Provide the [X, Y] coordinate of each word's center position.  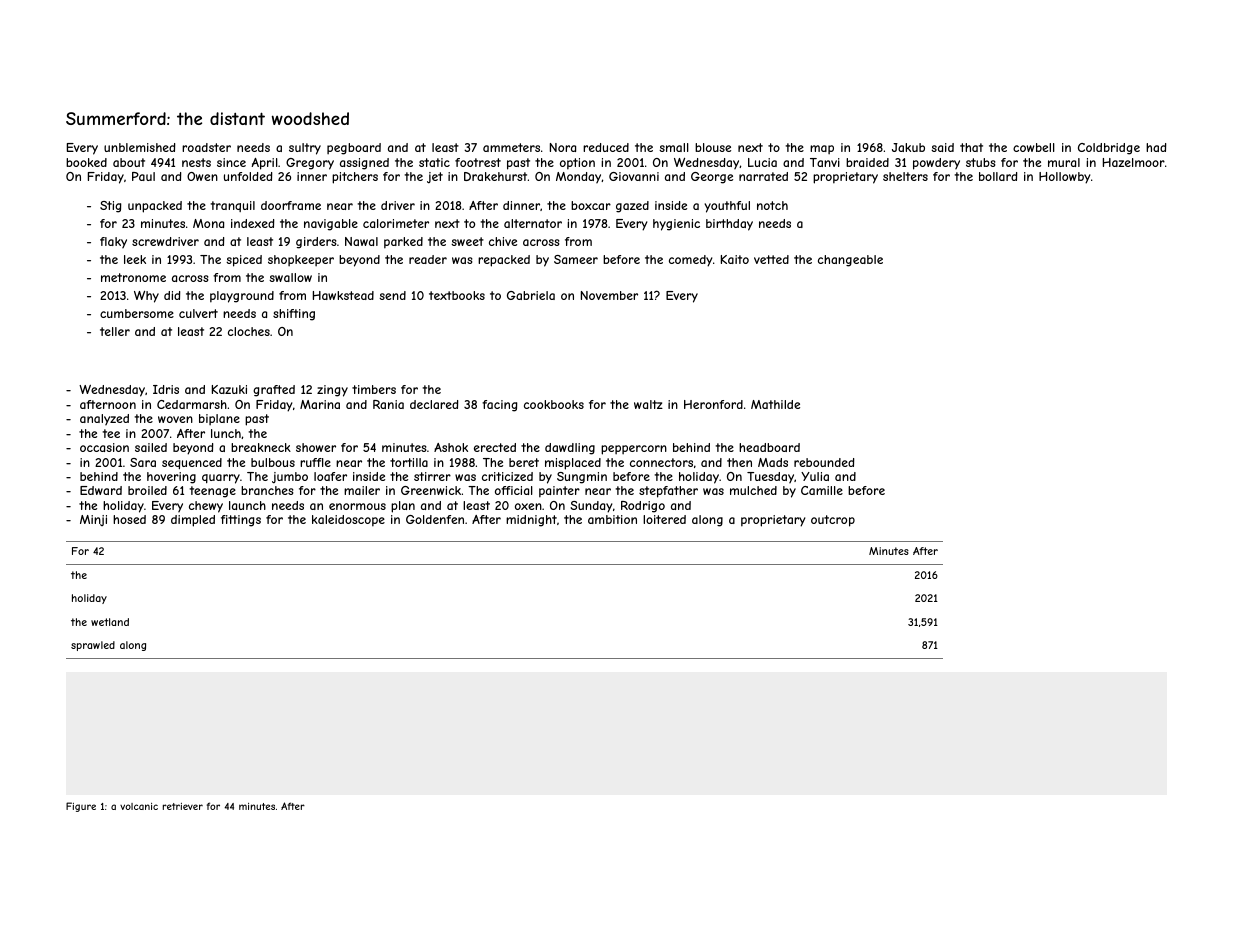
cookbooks [554, 404]
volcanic [139, 806]
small [674, 147]
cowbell [1034, 147]
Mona [208, 223]
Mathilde [775, 404]
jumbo [290, 477]
